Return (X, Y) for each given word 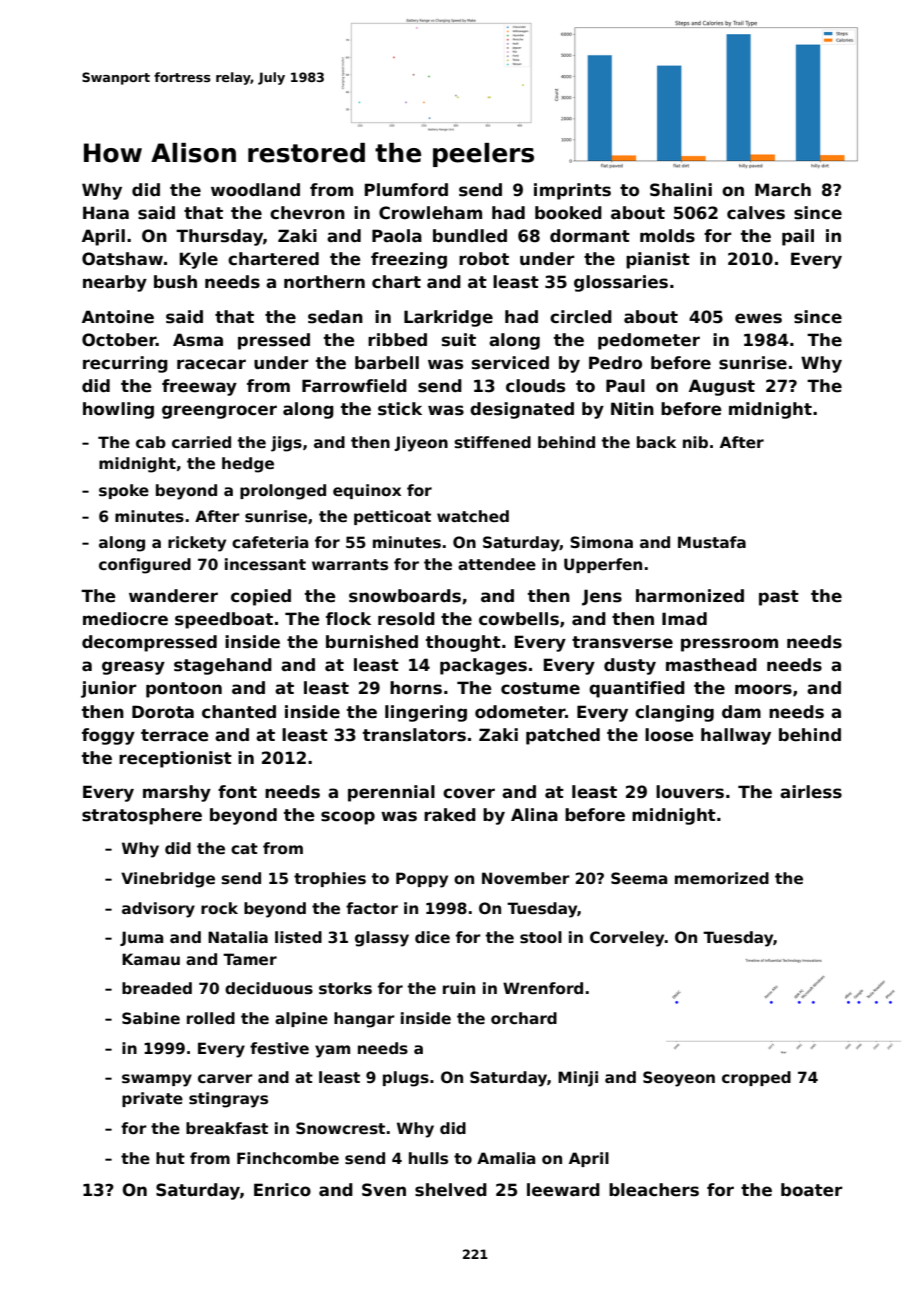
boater (812, 1190)
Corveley (627, 939)
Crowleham (430, 213)
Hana (106, 213)
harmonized (690, 596)
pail (798, 237)
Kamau (151, 959)
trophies (330, 879)
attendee (497, 564)
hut (170, 1158)
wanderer (173, 596)
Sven (384, 1190)
